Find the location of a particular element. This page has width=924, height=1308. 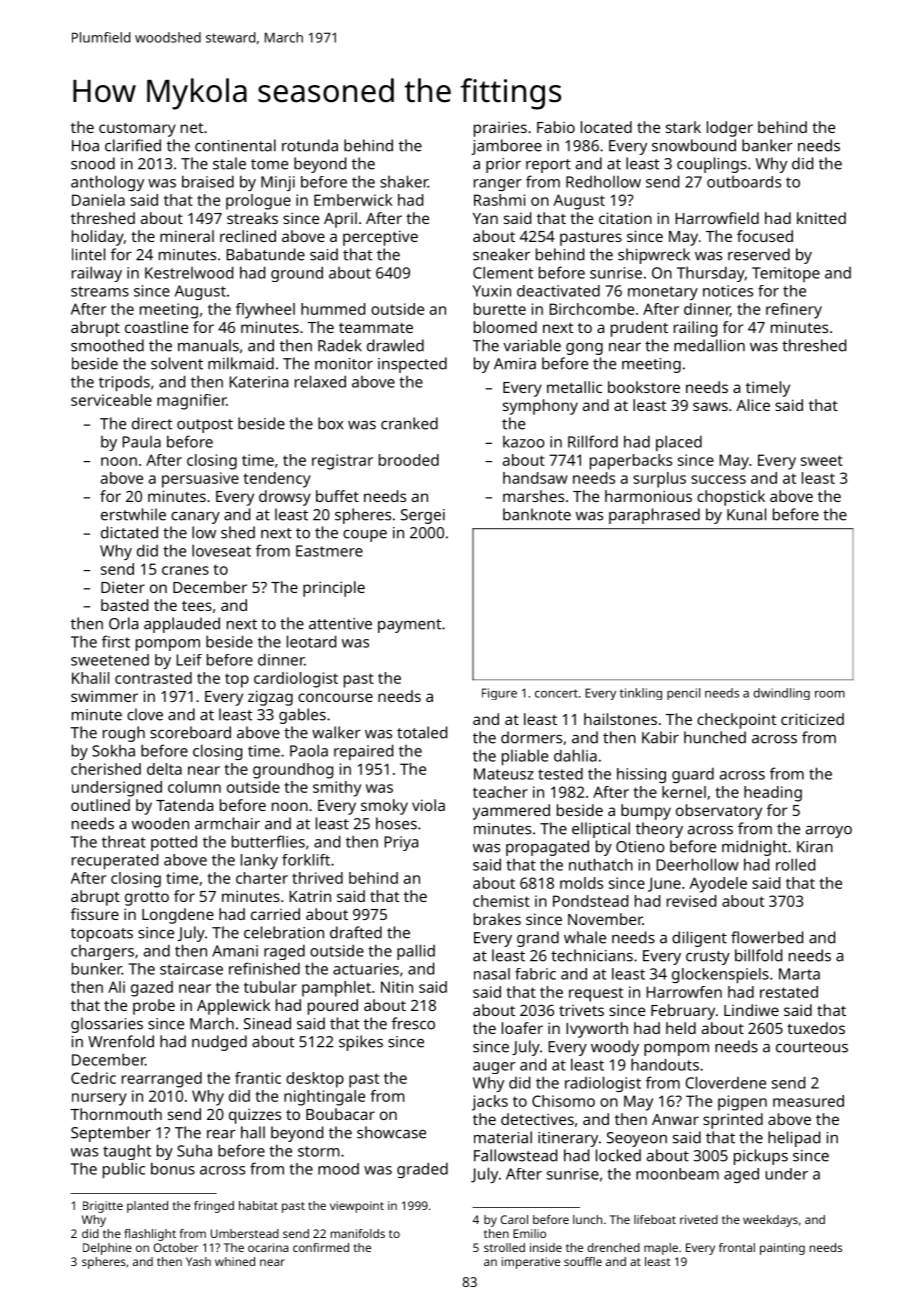

fabric is located at coordinates (535, 974).
